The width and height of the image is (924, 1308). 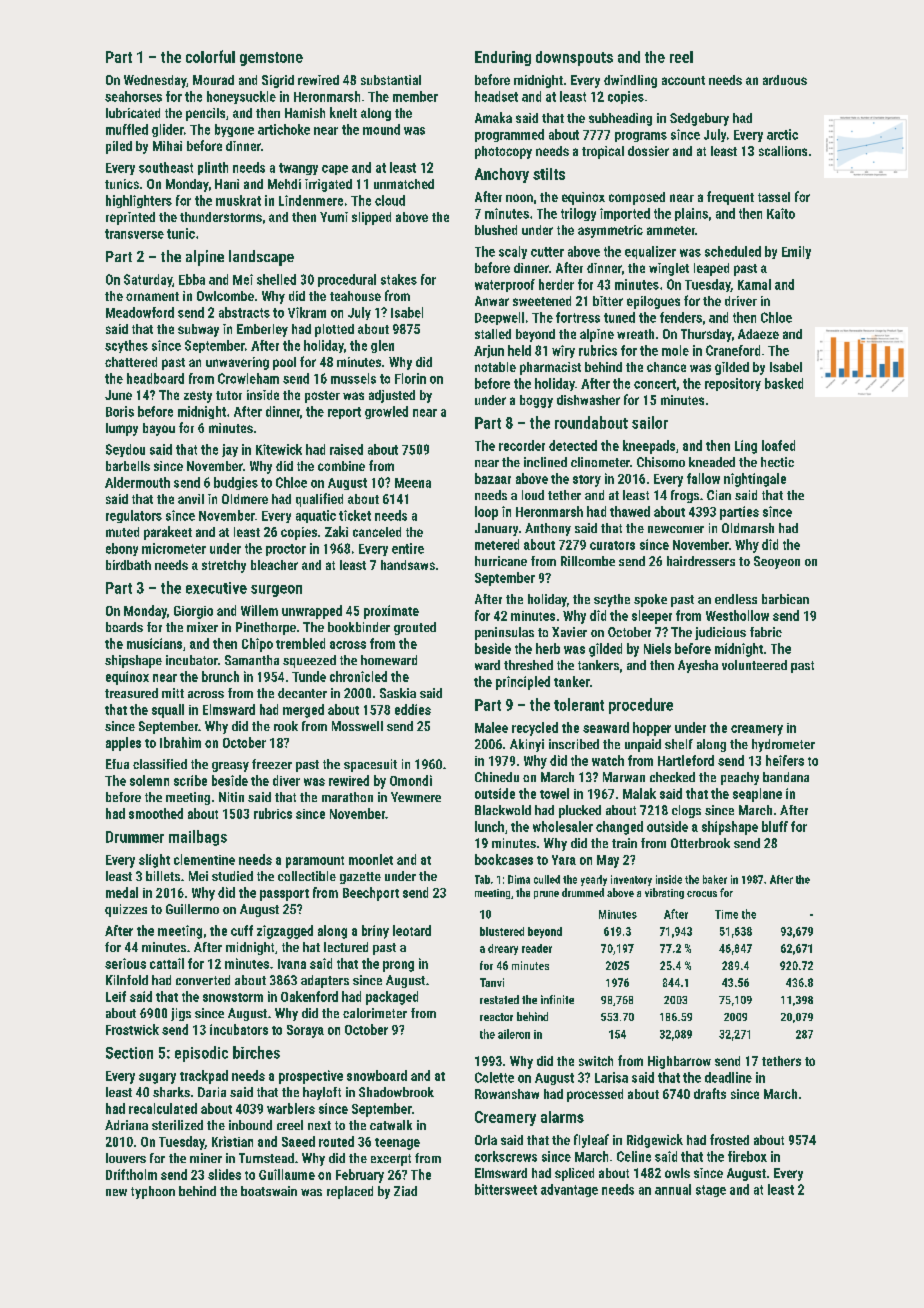 I want to click on snowboard, so click(x=377, y=1075).
